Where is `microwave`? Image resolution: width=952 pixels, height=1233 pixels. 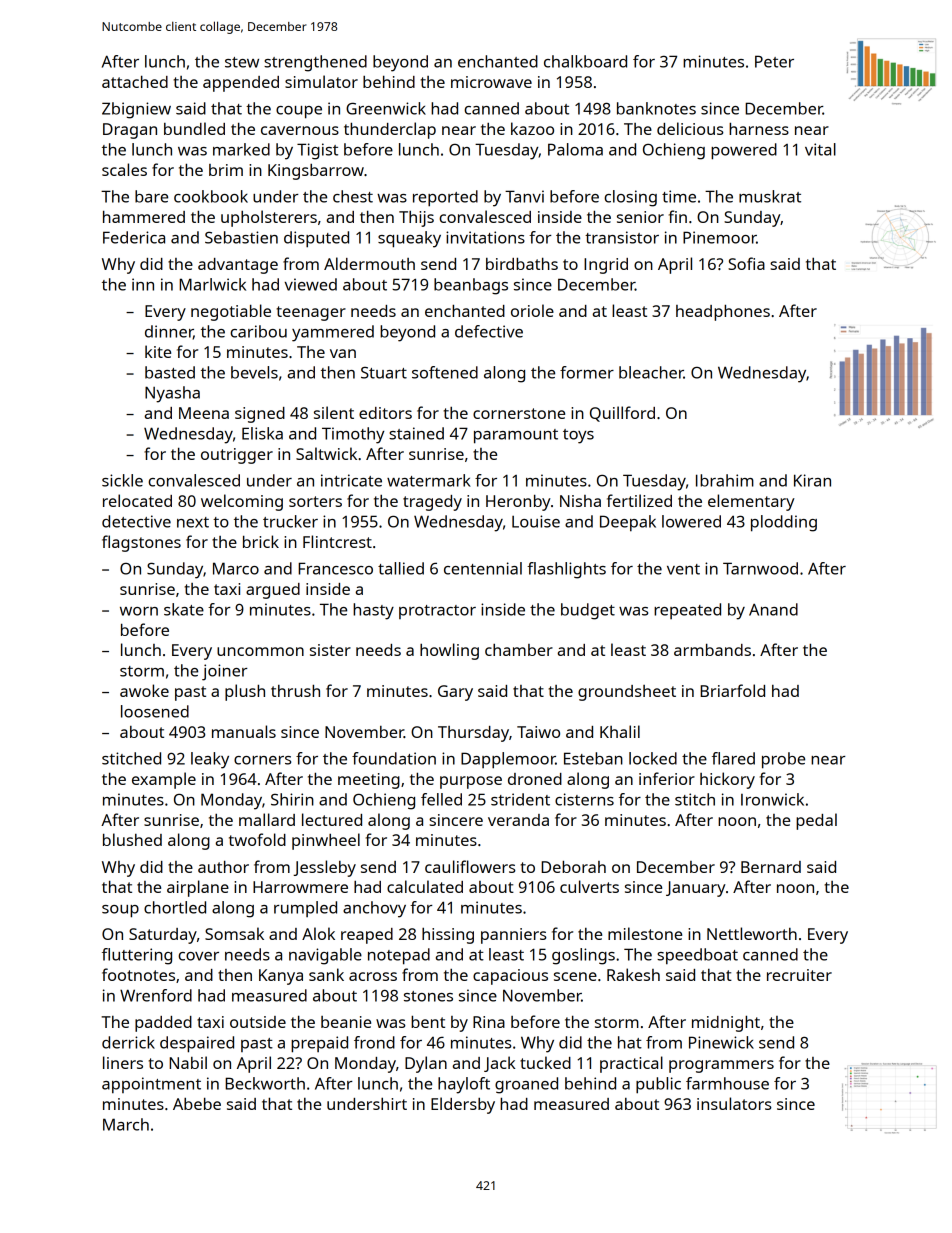 microwave is located at coordinates (491, 82).
